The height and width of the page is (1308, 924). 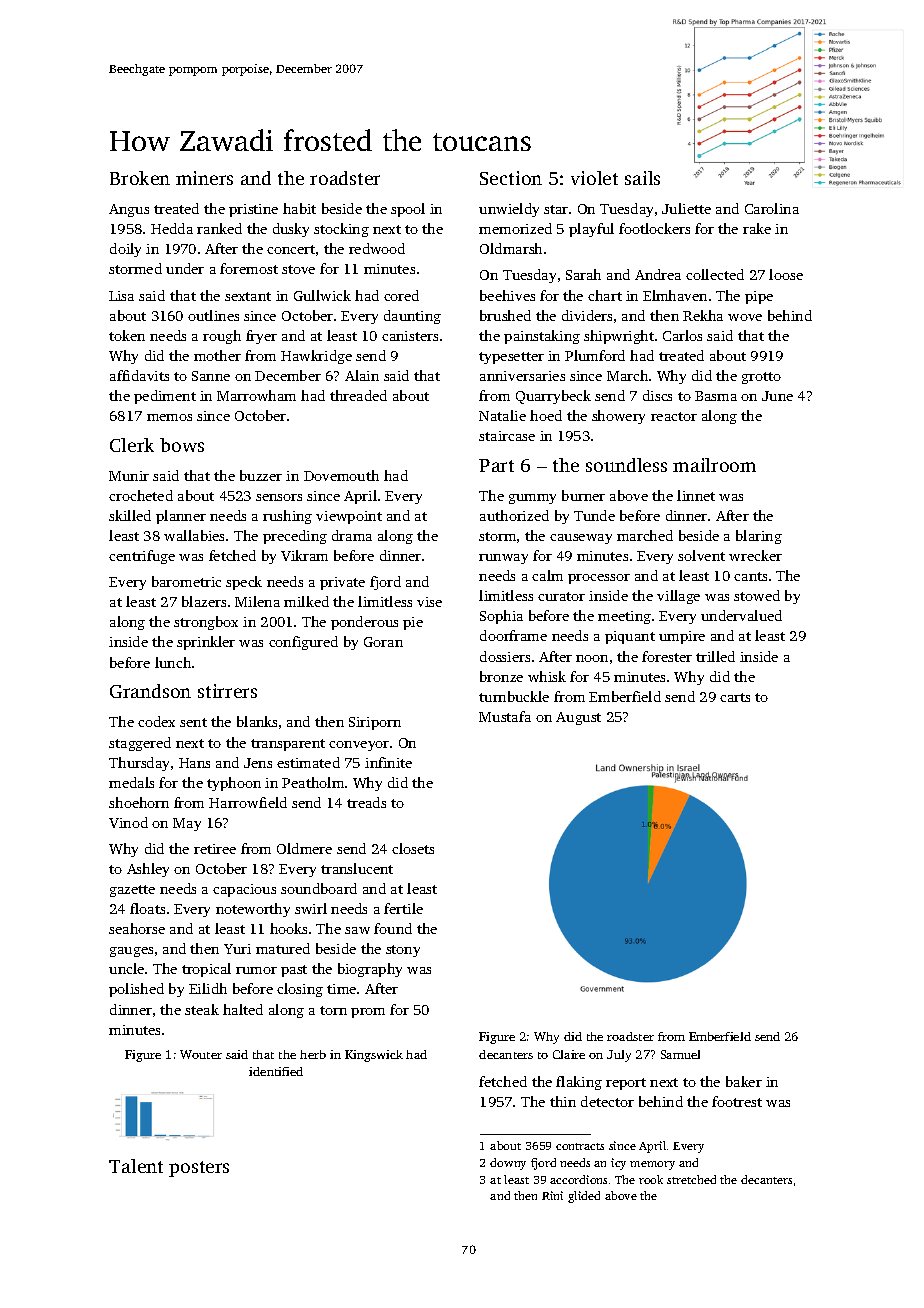 What do you see at coordinates (413, 848) in the page?
I see `closets` at bounding box center [413, 848].
